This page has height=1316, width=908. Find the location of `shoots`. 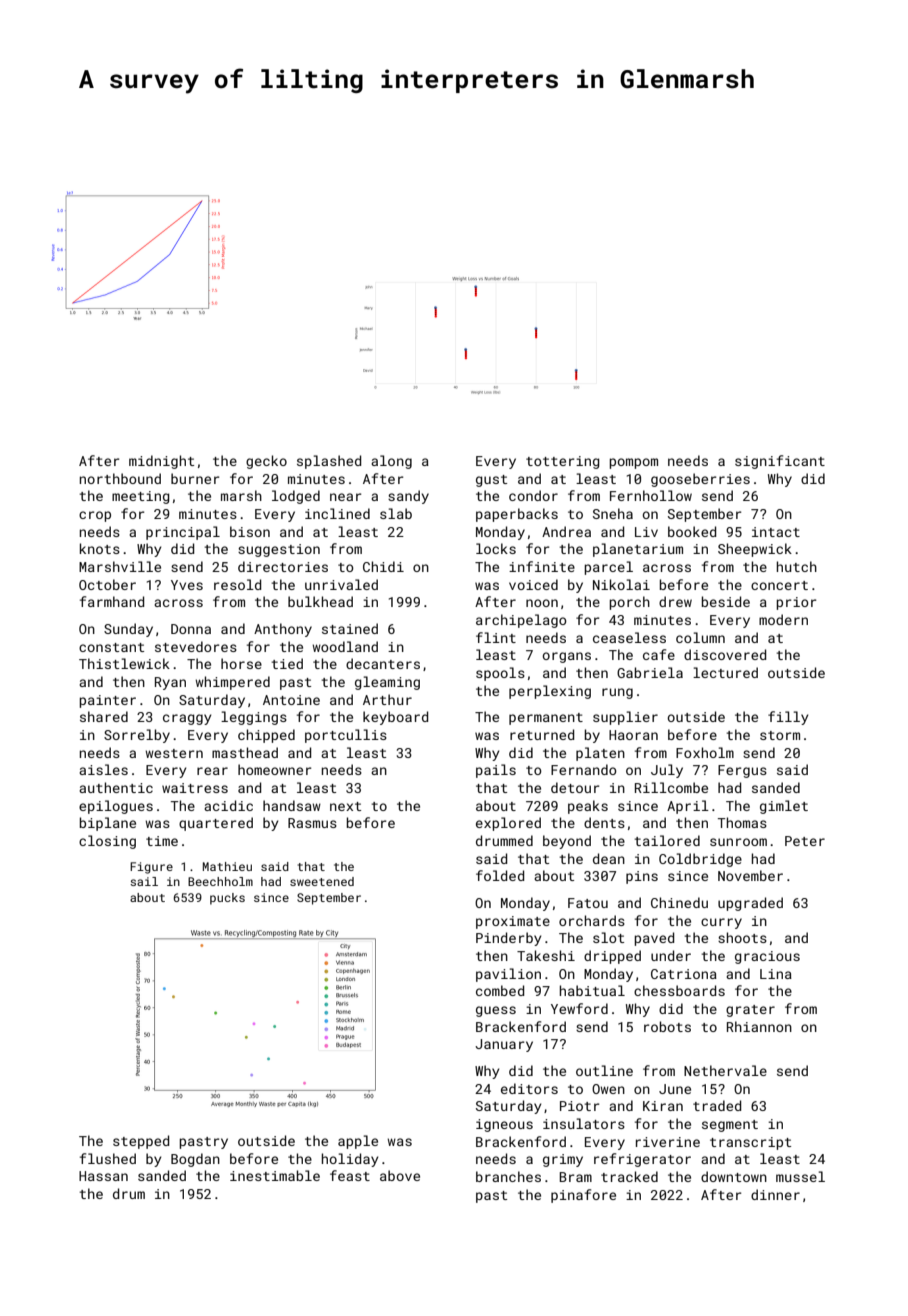

shoots is located at coordinates (742, 937).
